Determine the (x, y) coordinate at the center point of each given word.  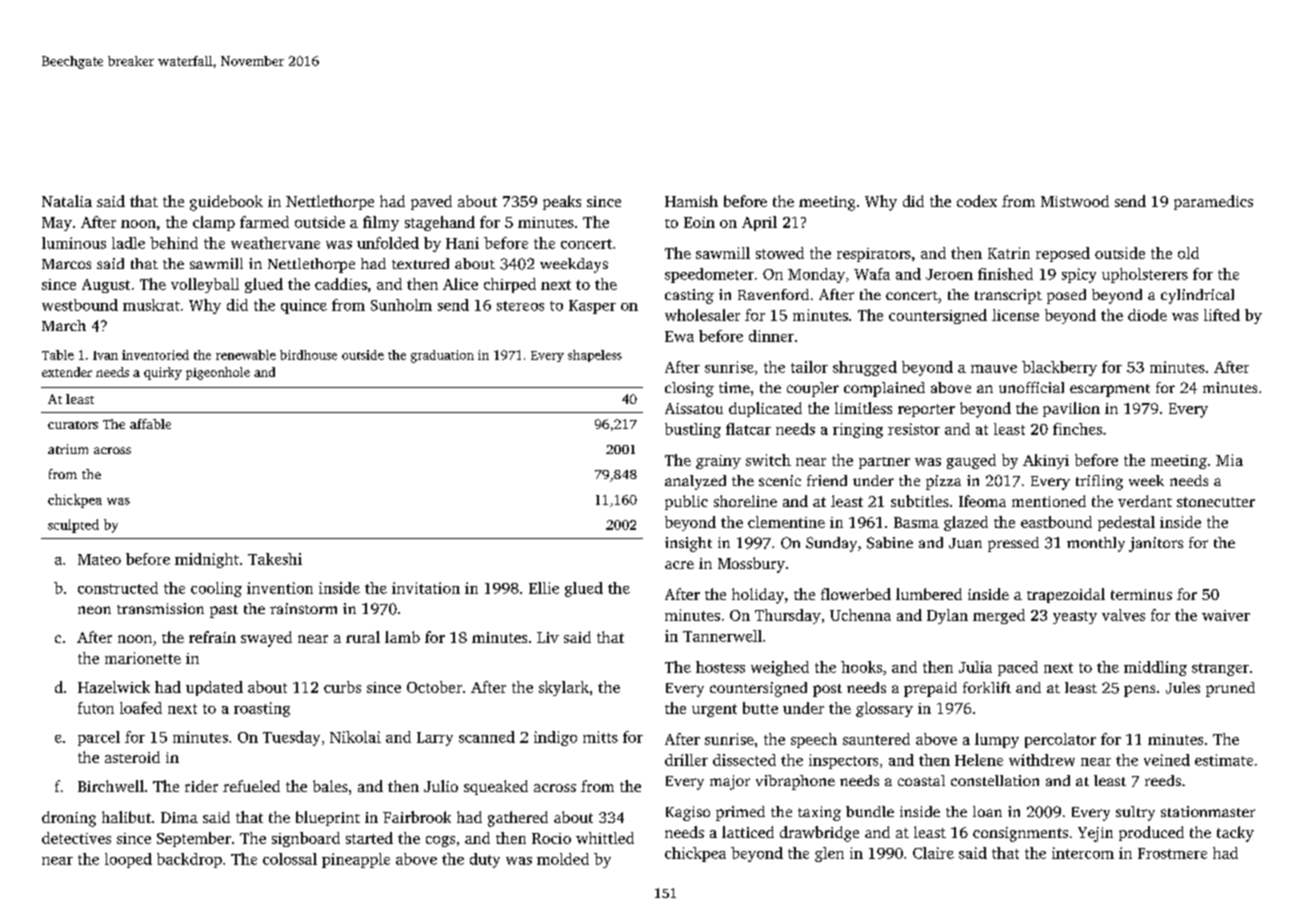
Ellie (544, 588)
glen (829, 854)
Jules (1183, 688)
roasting (262, 709)
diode (1147, 315)
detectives (76, 838)
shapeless (595, 356)
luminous (74, 243)
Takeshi (275, 559)
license (1015, 315)
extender (67, 372)
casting (689, 296)
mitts (600, 737)
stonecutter (1216, 502)
